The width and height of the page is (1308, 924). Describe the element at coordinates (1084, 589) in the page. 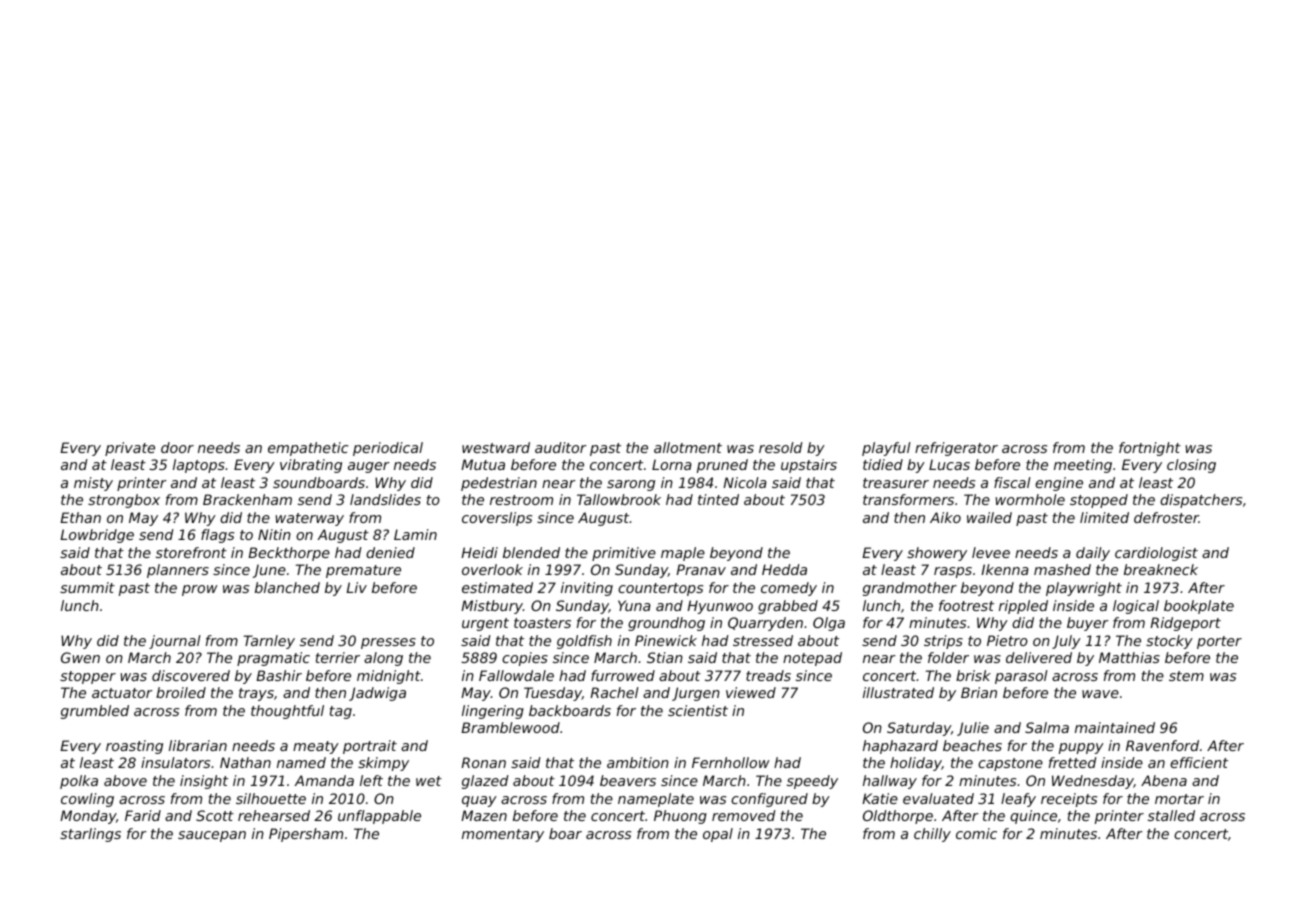

I see `playwright` at that location.
